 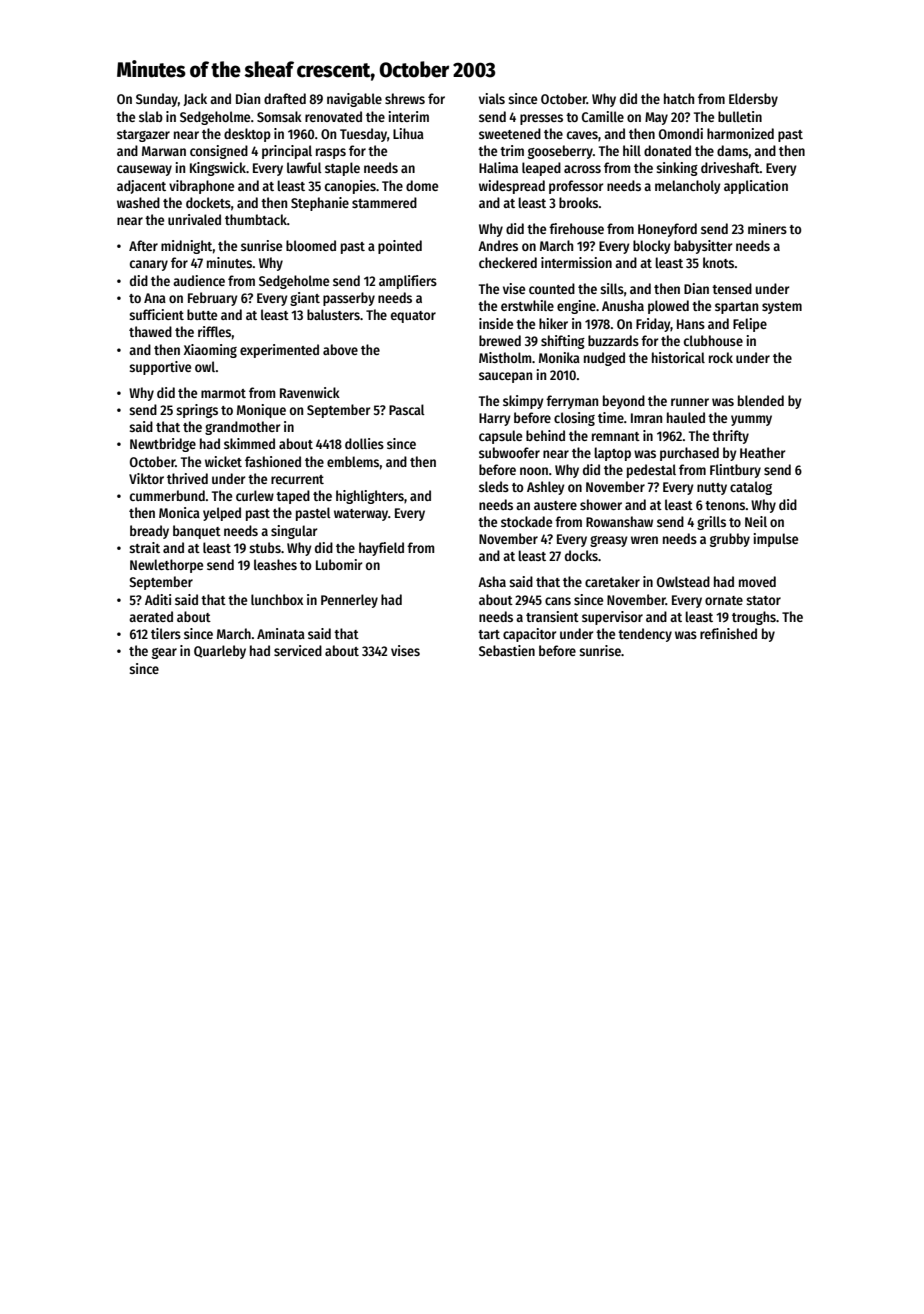 What do you see at coordinates (285, 98) in the image?
I see `drafted` at bounding box center [285, 98].
